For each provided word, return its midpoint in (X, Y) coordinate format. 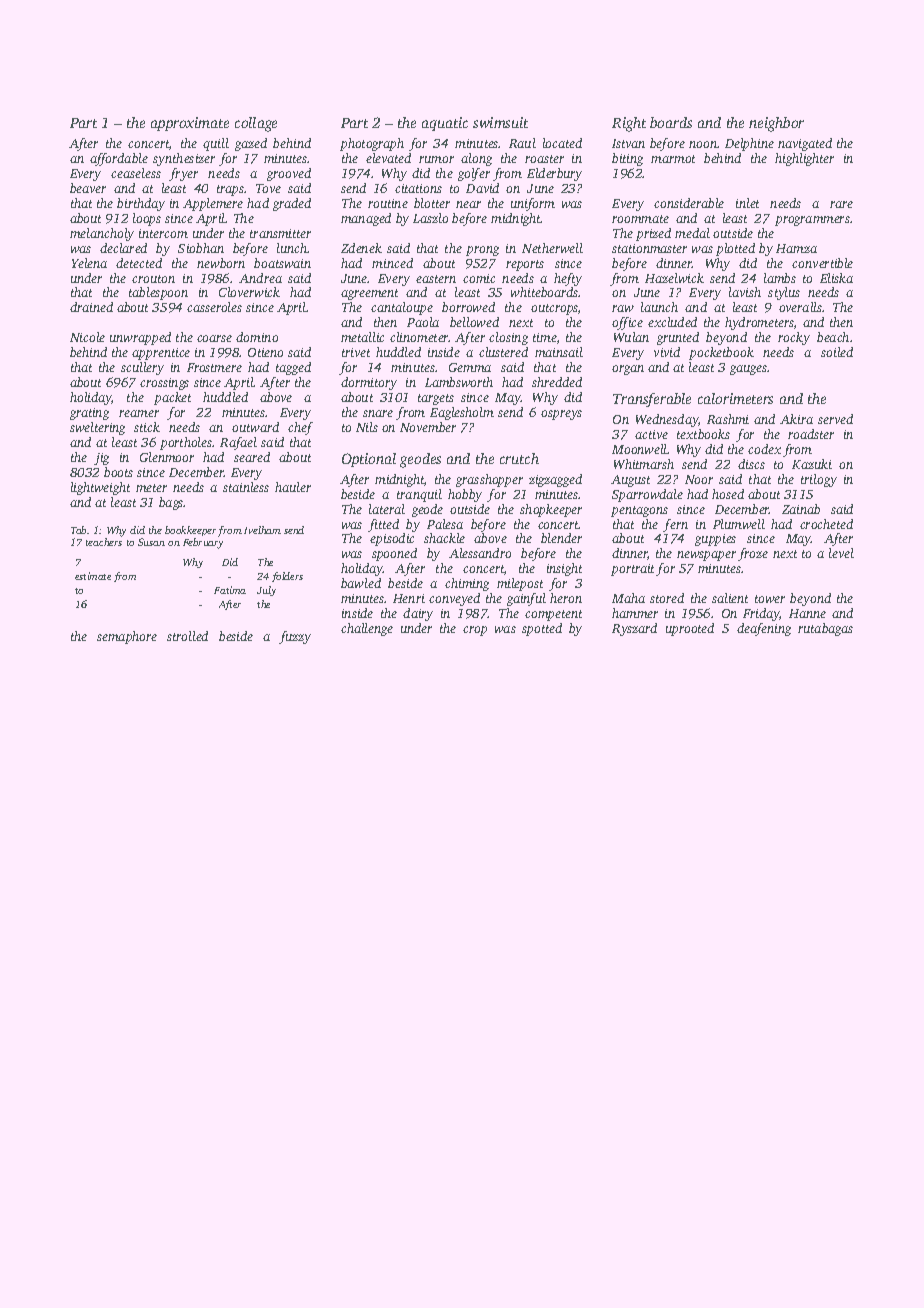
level (841, 553)
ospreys (561, 415)
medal (692, 233)
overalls (800, 307)
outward (255, 427)
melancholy (102, 234)
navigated (805, 144)
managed (366, 219)
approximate (190, 124)
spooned (394, 554)
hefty (568, 279)
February (203, 543)
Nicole (87, 337)
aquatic (445, 124)
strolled (187, 636)
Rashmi (728, 419)
